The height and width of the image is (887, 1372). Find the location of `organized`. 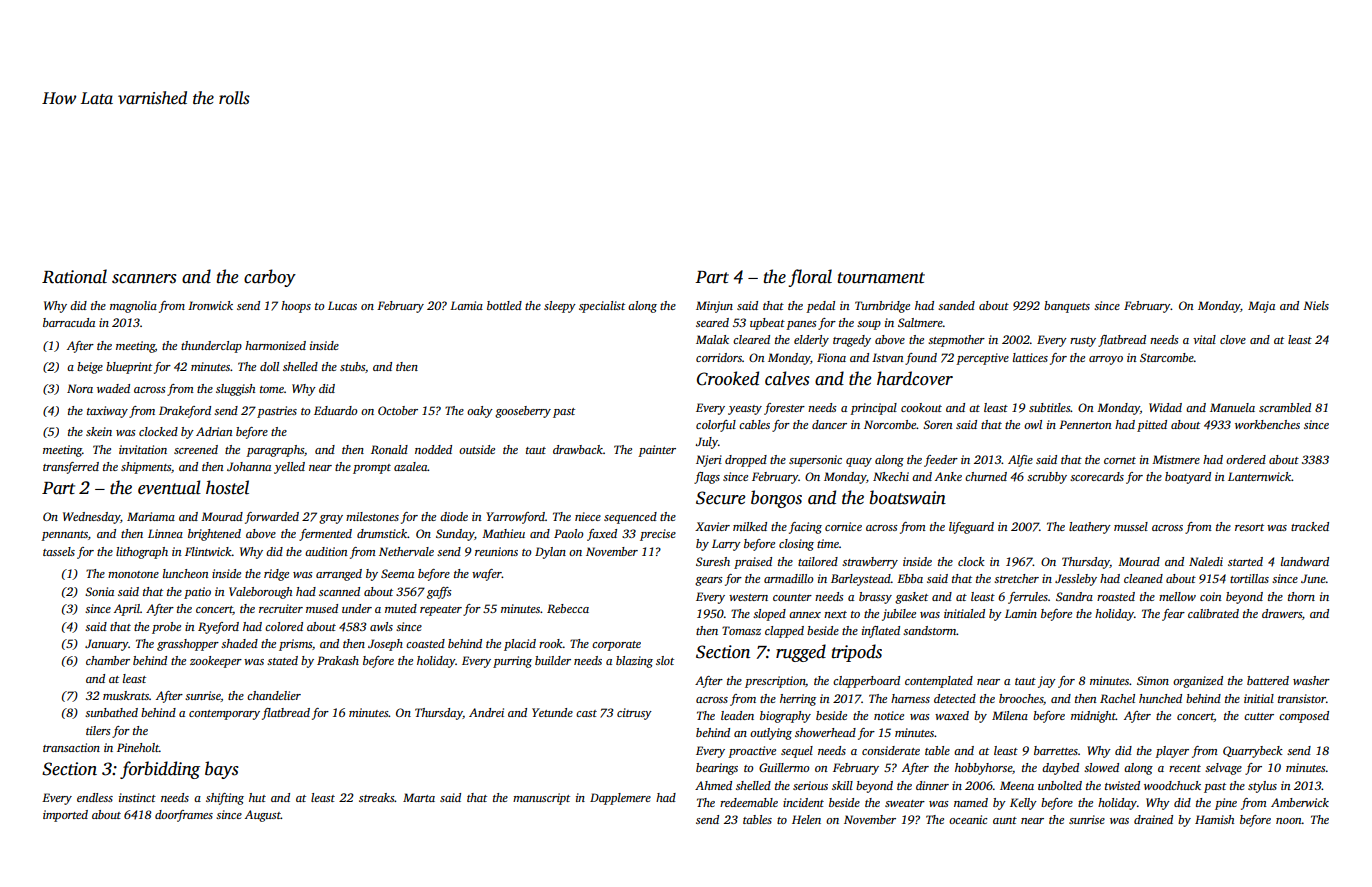

organized is located at coordinates (1198, 682).
